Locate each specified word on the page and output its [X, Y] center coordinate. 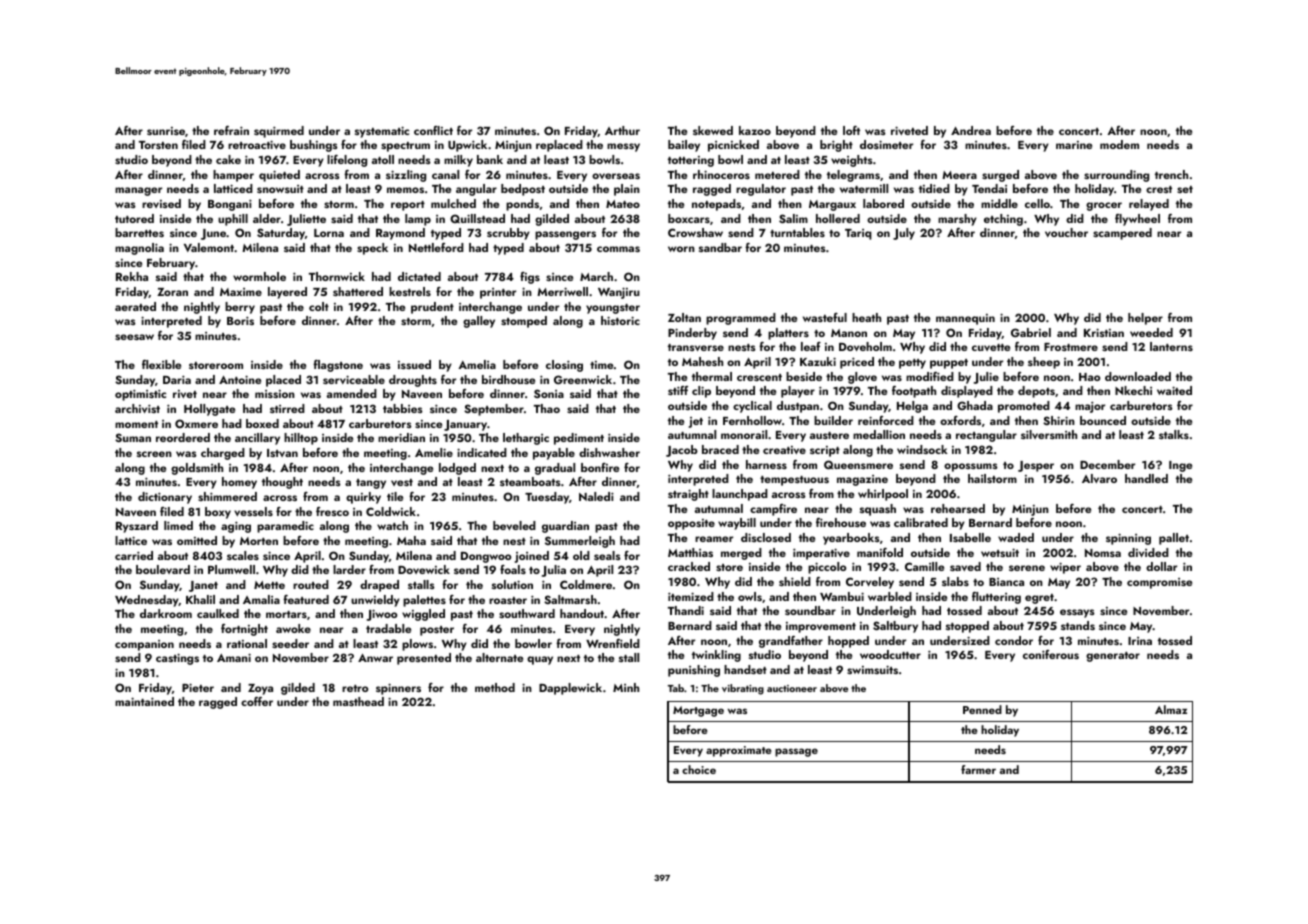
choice [699, 769]
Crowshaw [695, 232]
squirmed [279, 132]
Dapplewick [570, 689]
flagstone [338, 366]
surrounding [1116, 176]
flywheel [1137, 220]
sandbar [720, 247]
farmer [978, 769]
